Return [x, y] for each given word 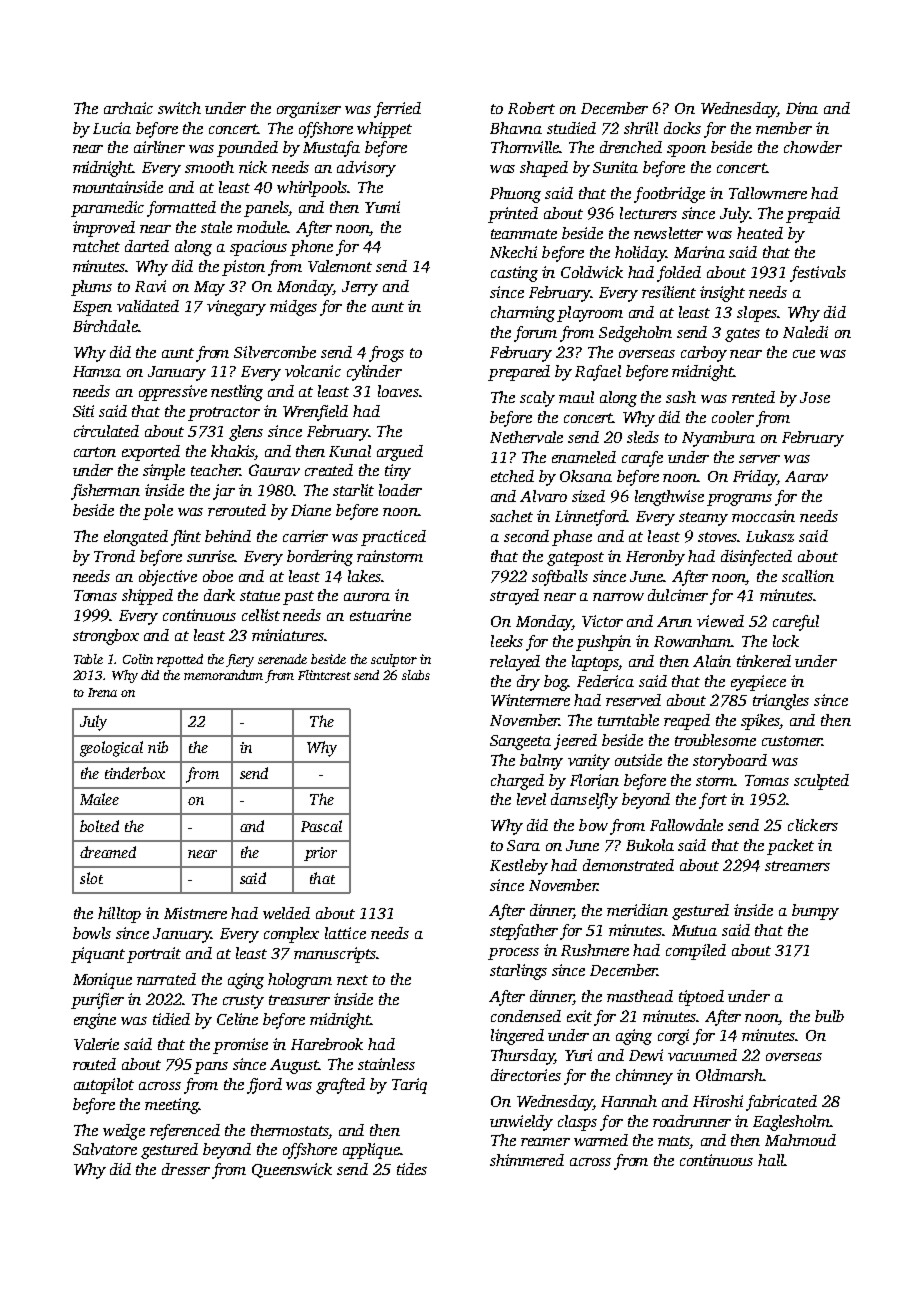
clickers [813, 825]
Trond [114, 556]
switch [179, 108]
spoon [686, 151]
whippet [384, 130]
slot [91, 878]
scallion [808, 576]
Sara [523, 845]
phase [572, 538]
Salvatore [105, 1149]
